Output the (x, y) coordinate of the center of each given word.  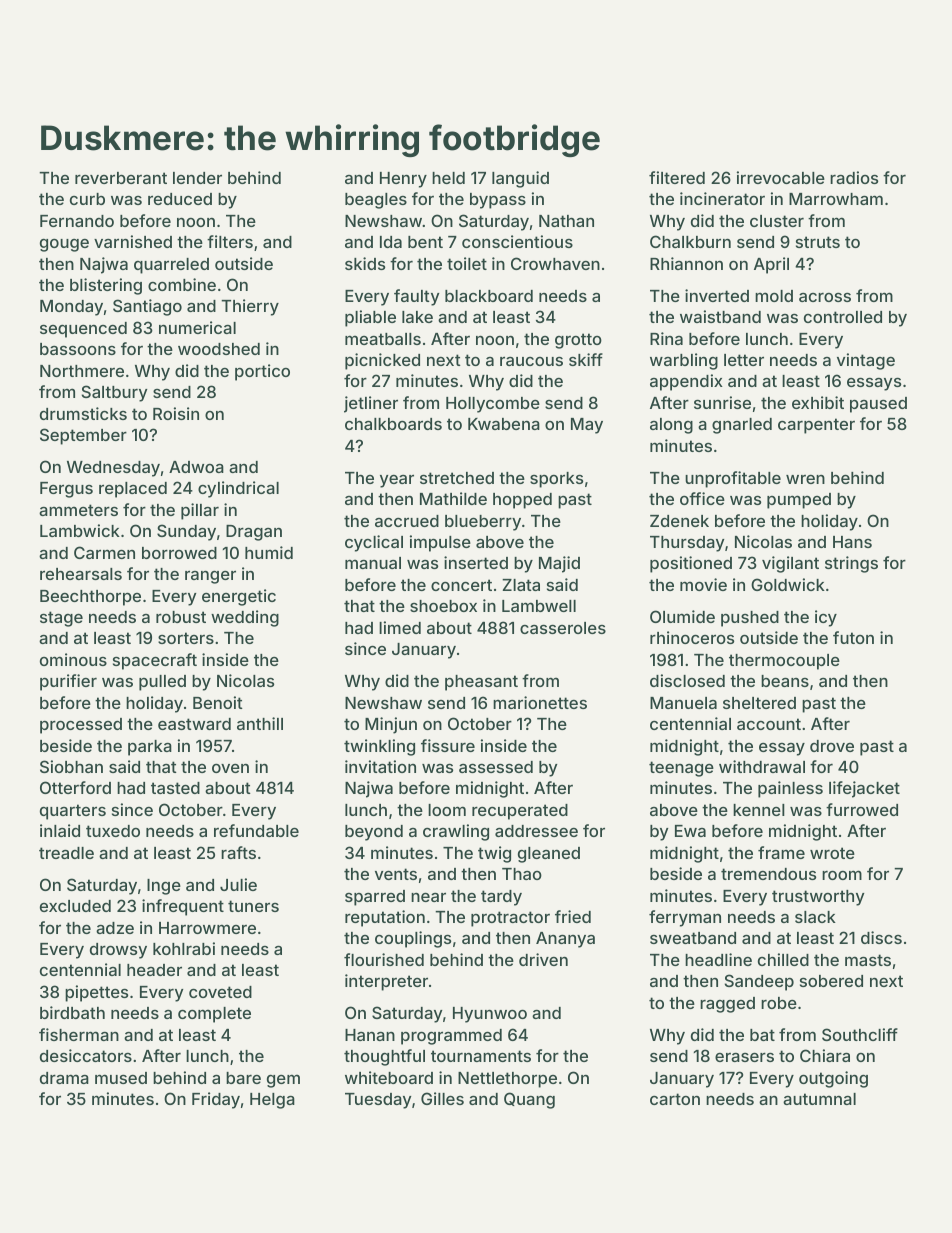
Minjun (391, 725)
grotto (578, 341)
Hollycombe (493, 405)
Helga (272, 1101)
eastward (194, 724)
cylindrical (238, 489)
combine (182, 284)
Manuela (683, 703)
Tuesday (378, 1101)
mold (774, 296)
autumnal (819, 1099)
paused (878, 405)
